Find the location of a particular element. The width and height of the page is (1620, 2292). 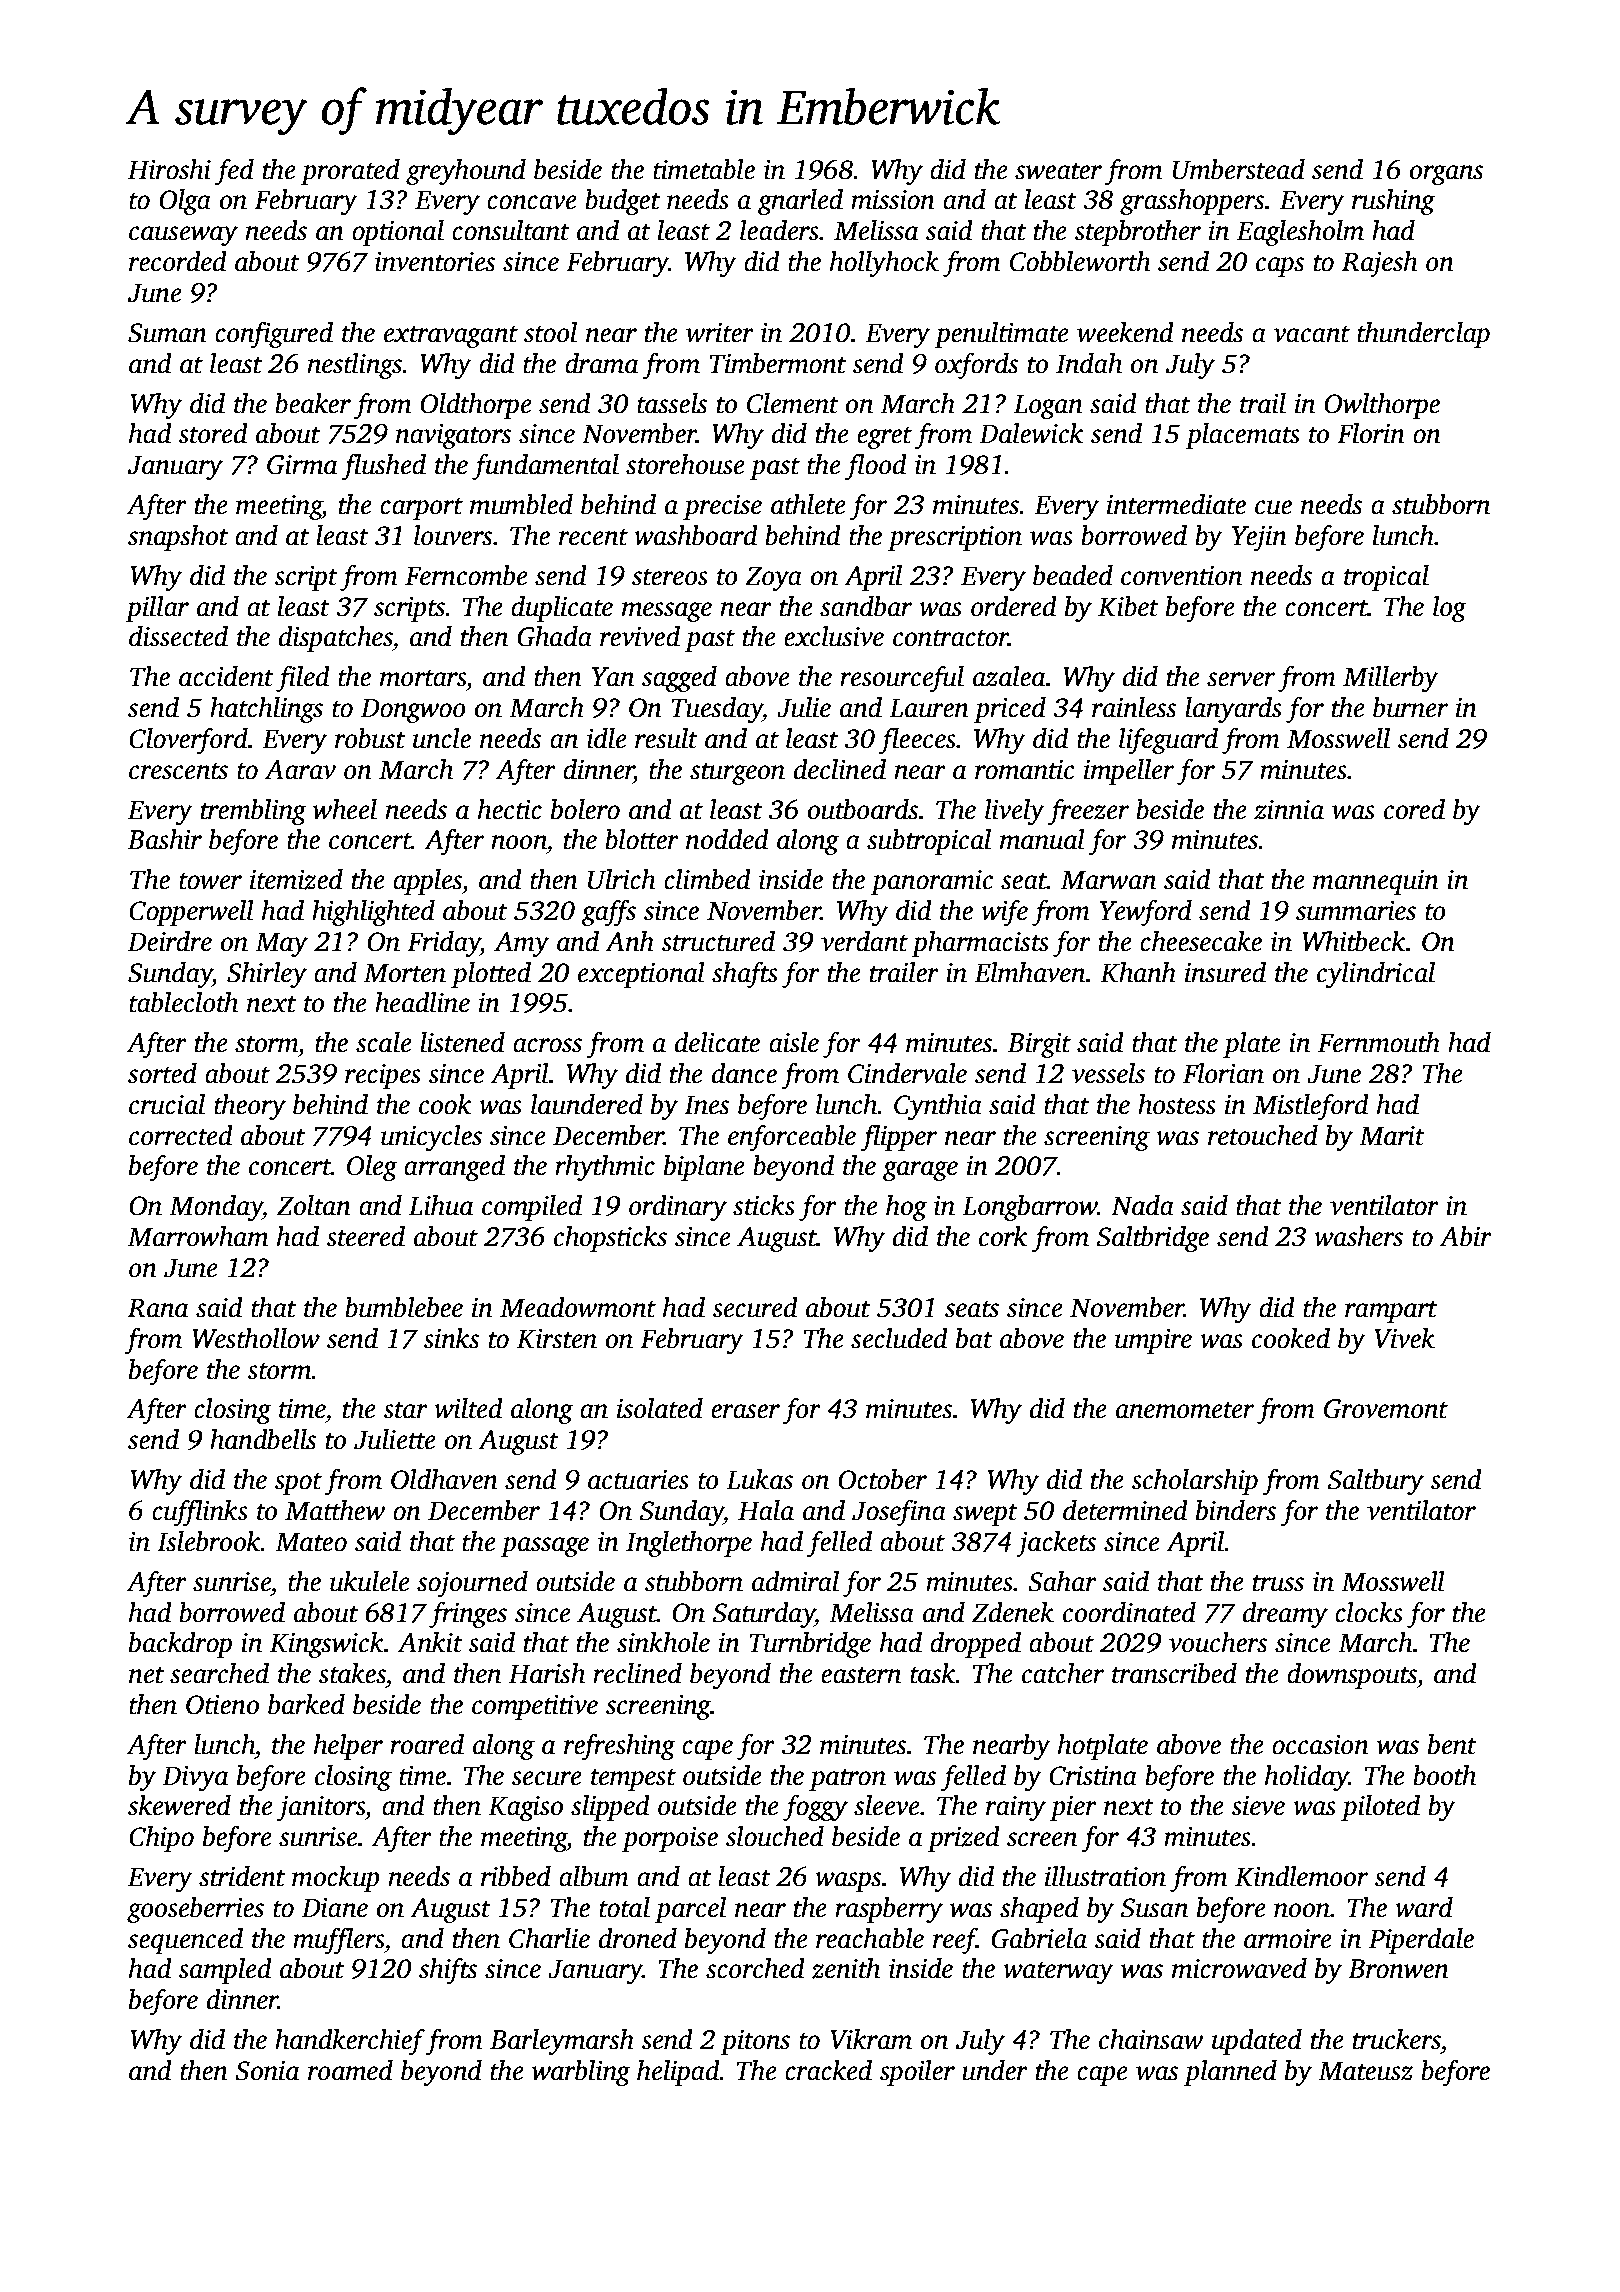

Marrowham is located at coordinates (198, 1236).
